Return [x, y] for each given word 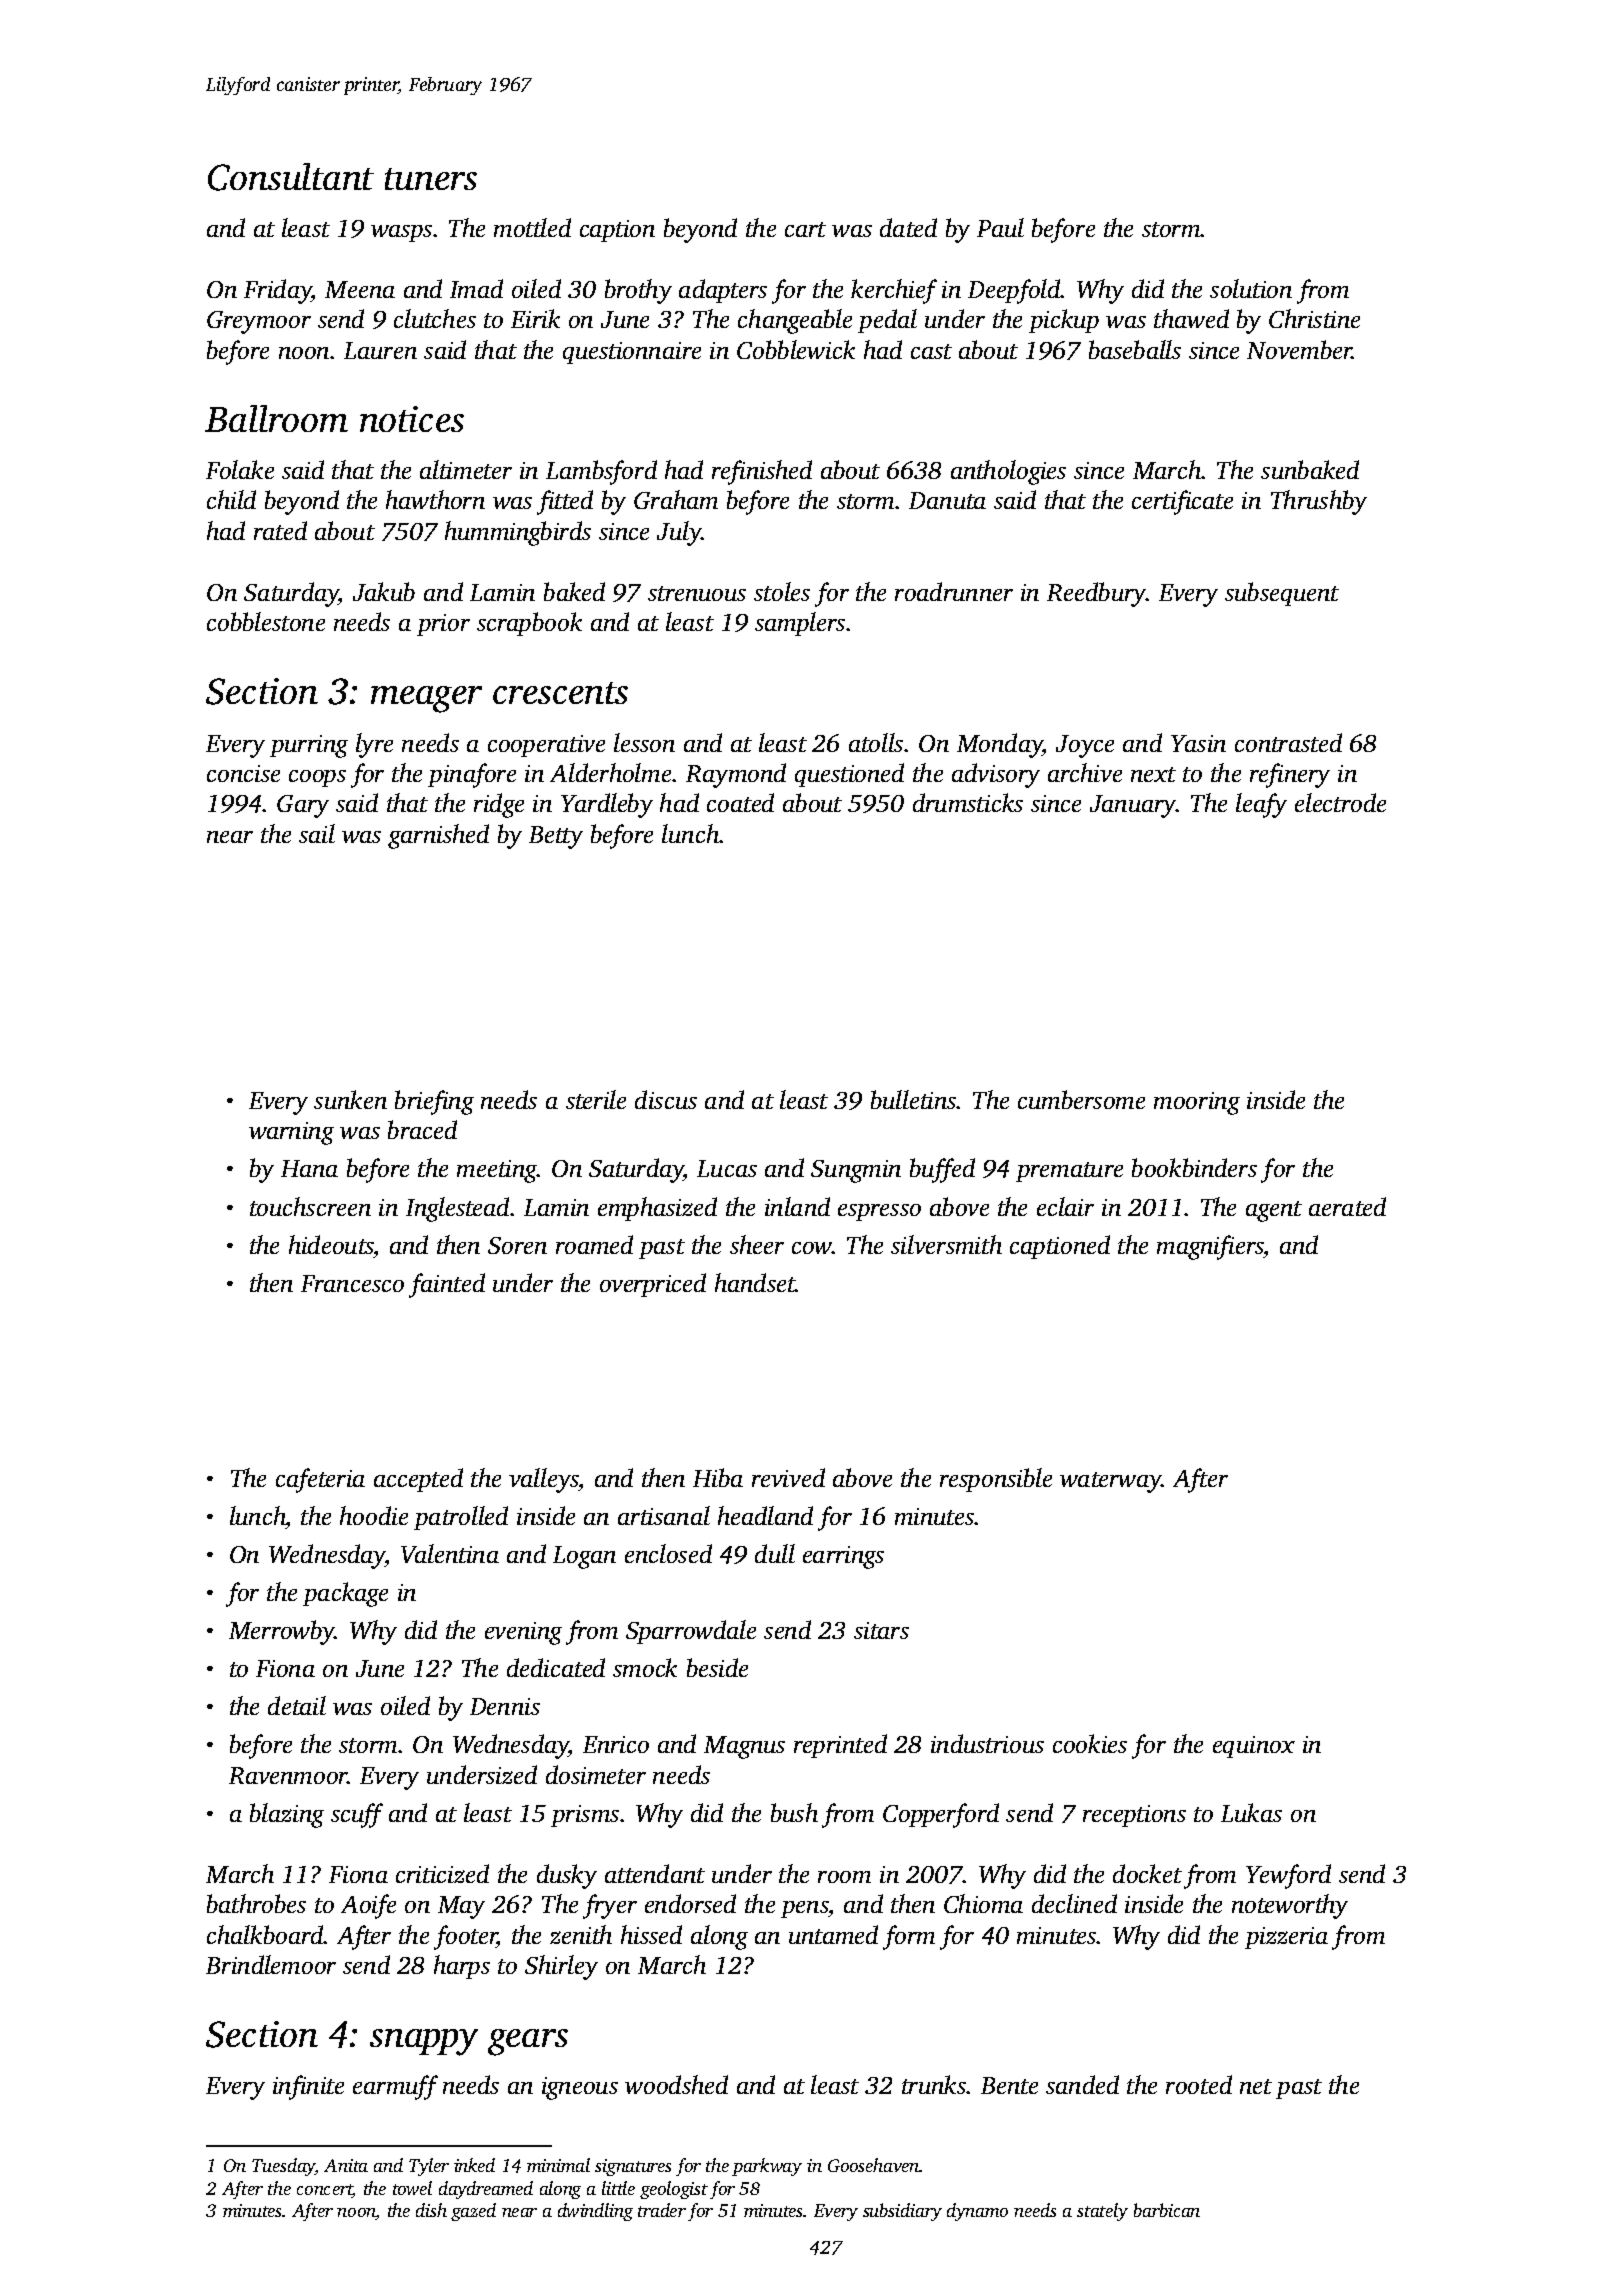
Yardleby [607, 805]
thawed [1191, 318]
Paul [1000, 227]
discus [666, 1099]
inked [474, 2165]
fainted [447, 1285]
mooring [1197, 1103]
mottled [532, 227]
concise [243, 773]
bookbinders [1194, 1167]
